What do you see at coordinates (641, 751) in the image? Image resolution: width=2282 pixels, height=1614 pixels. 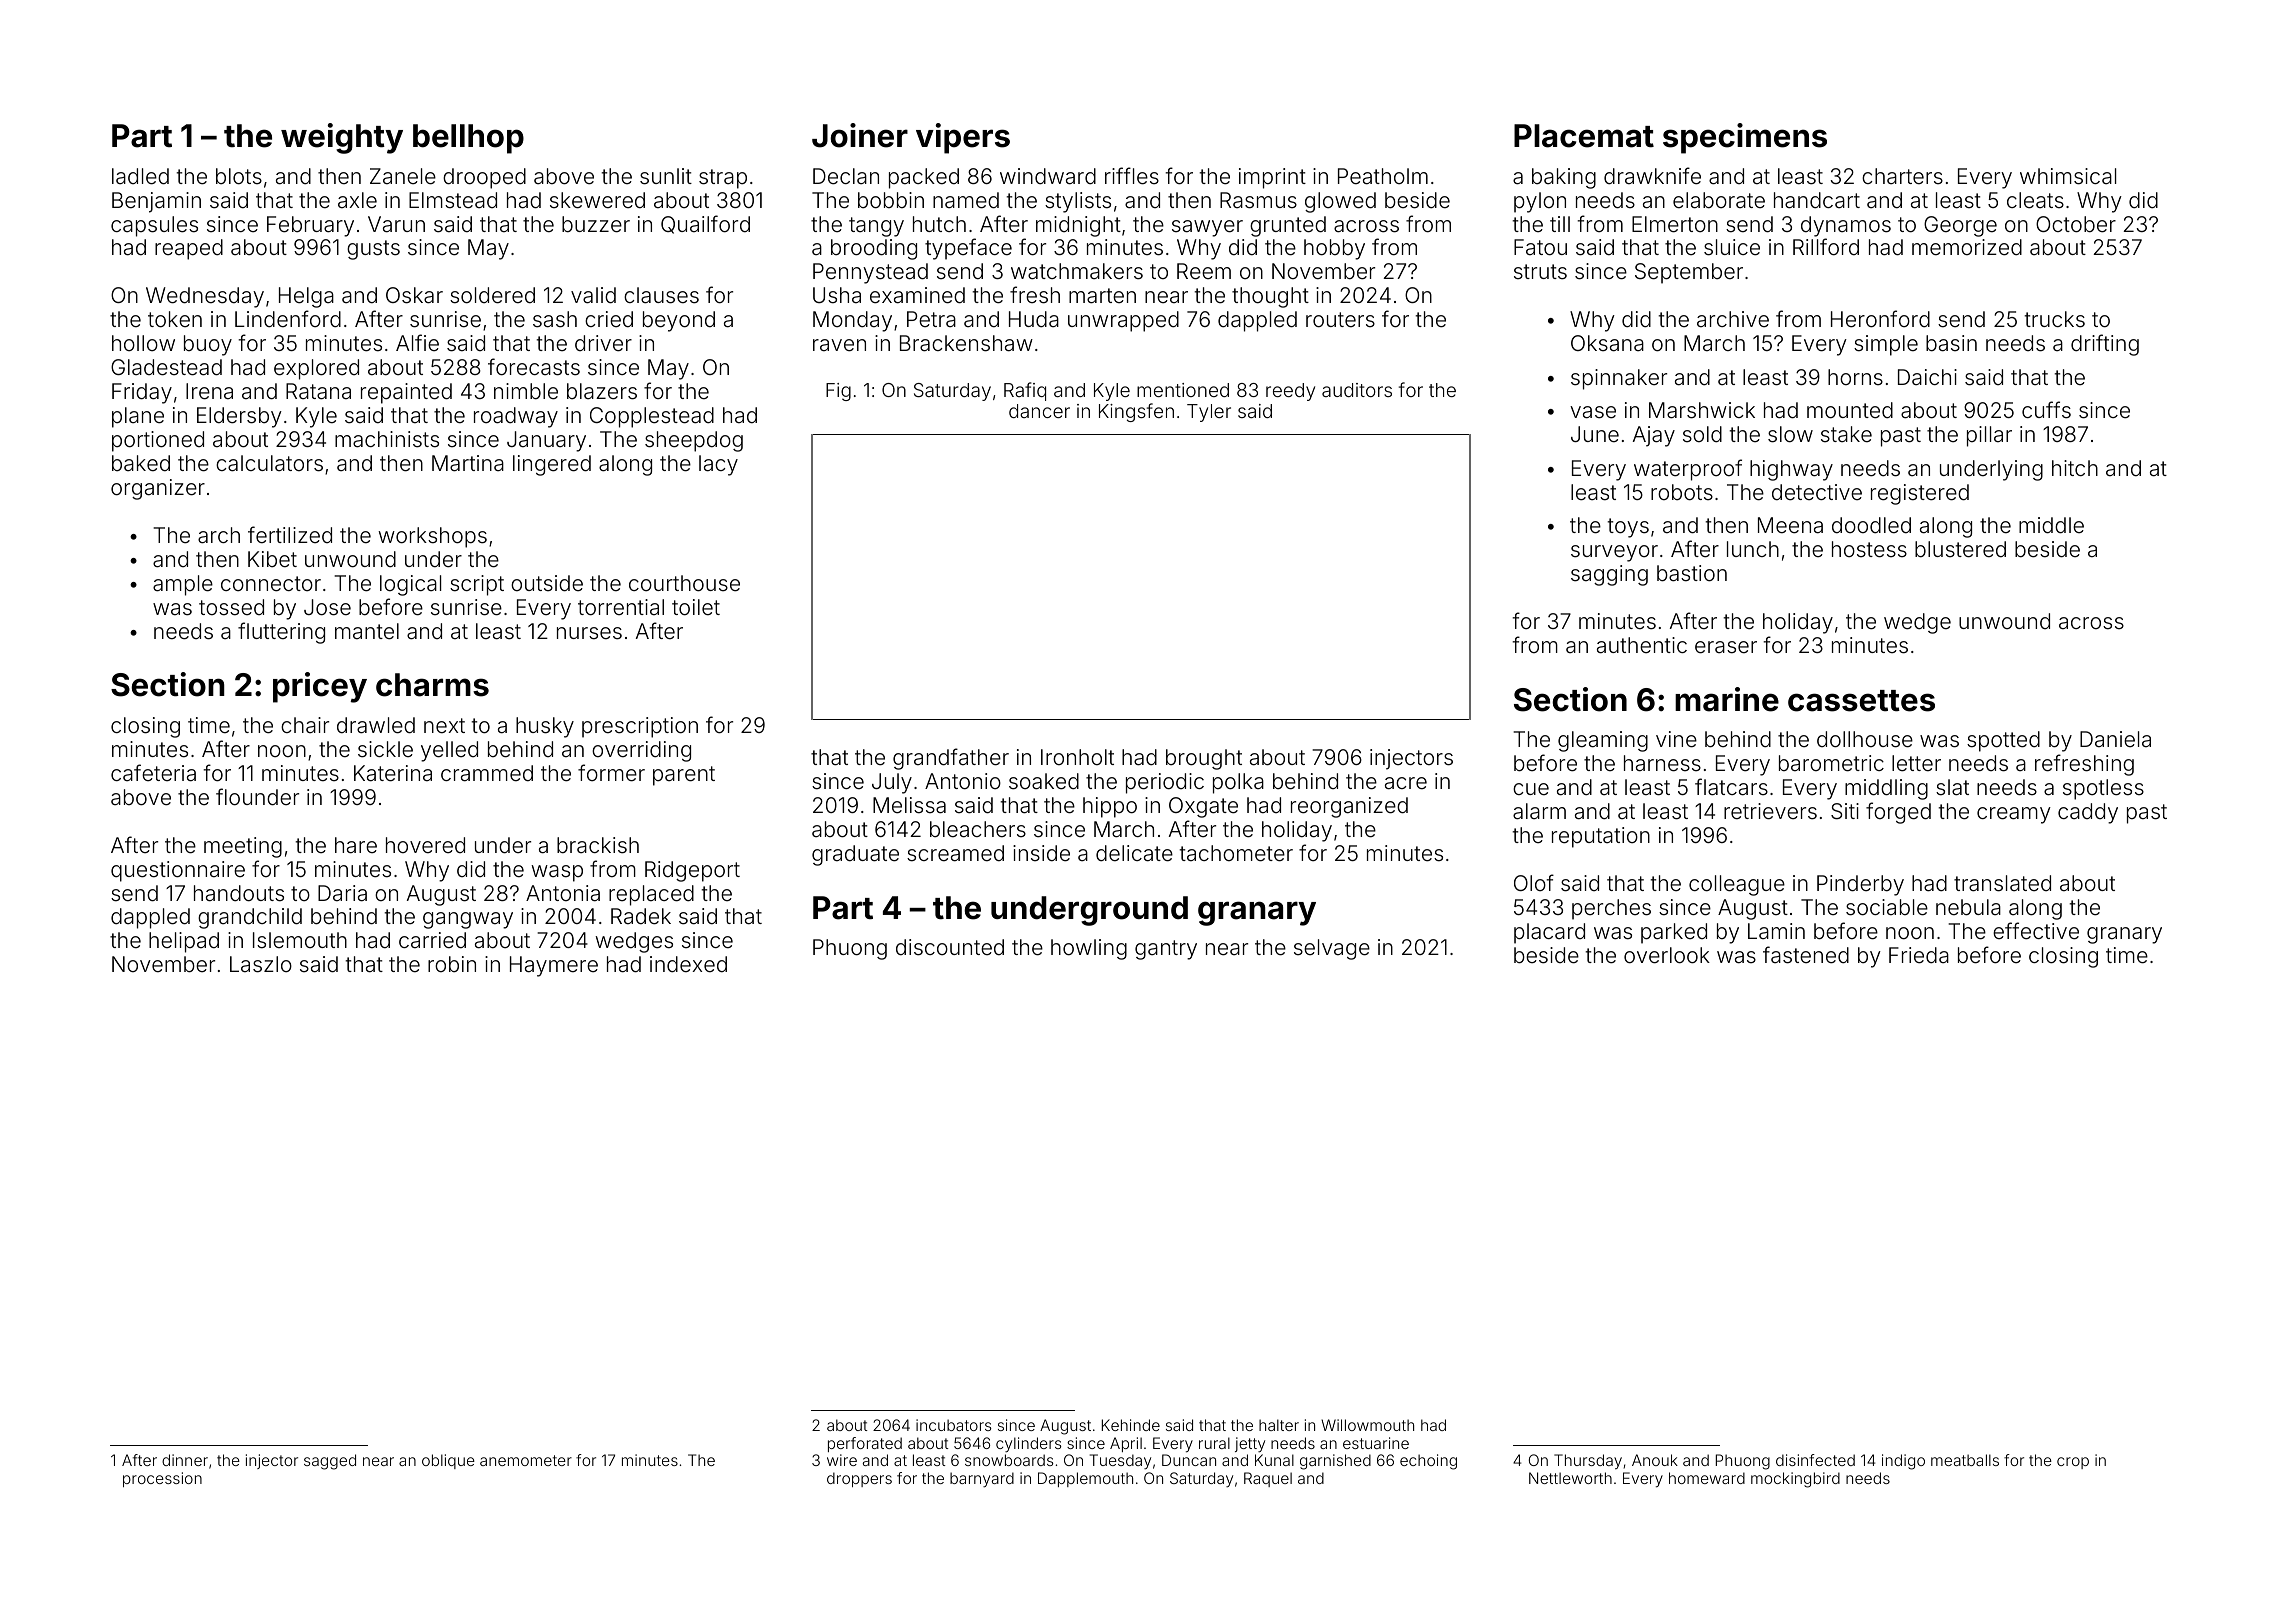 I see `overriding` at bounding box center [641, 751].
